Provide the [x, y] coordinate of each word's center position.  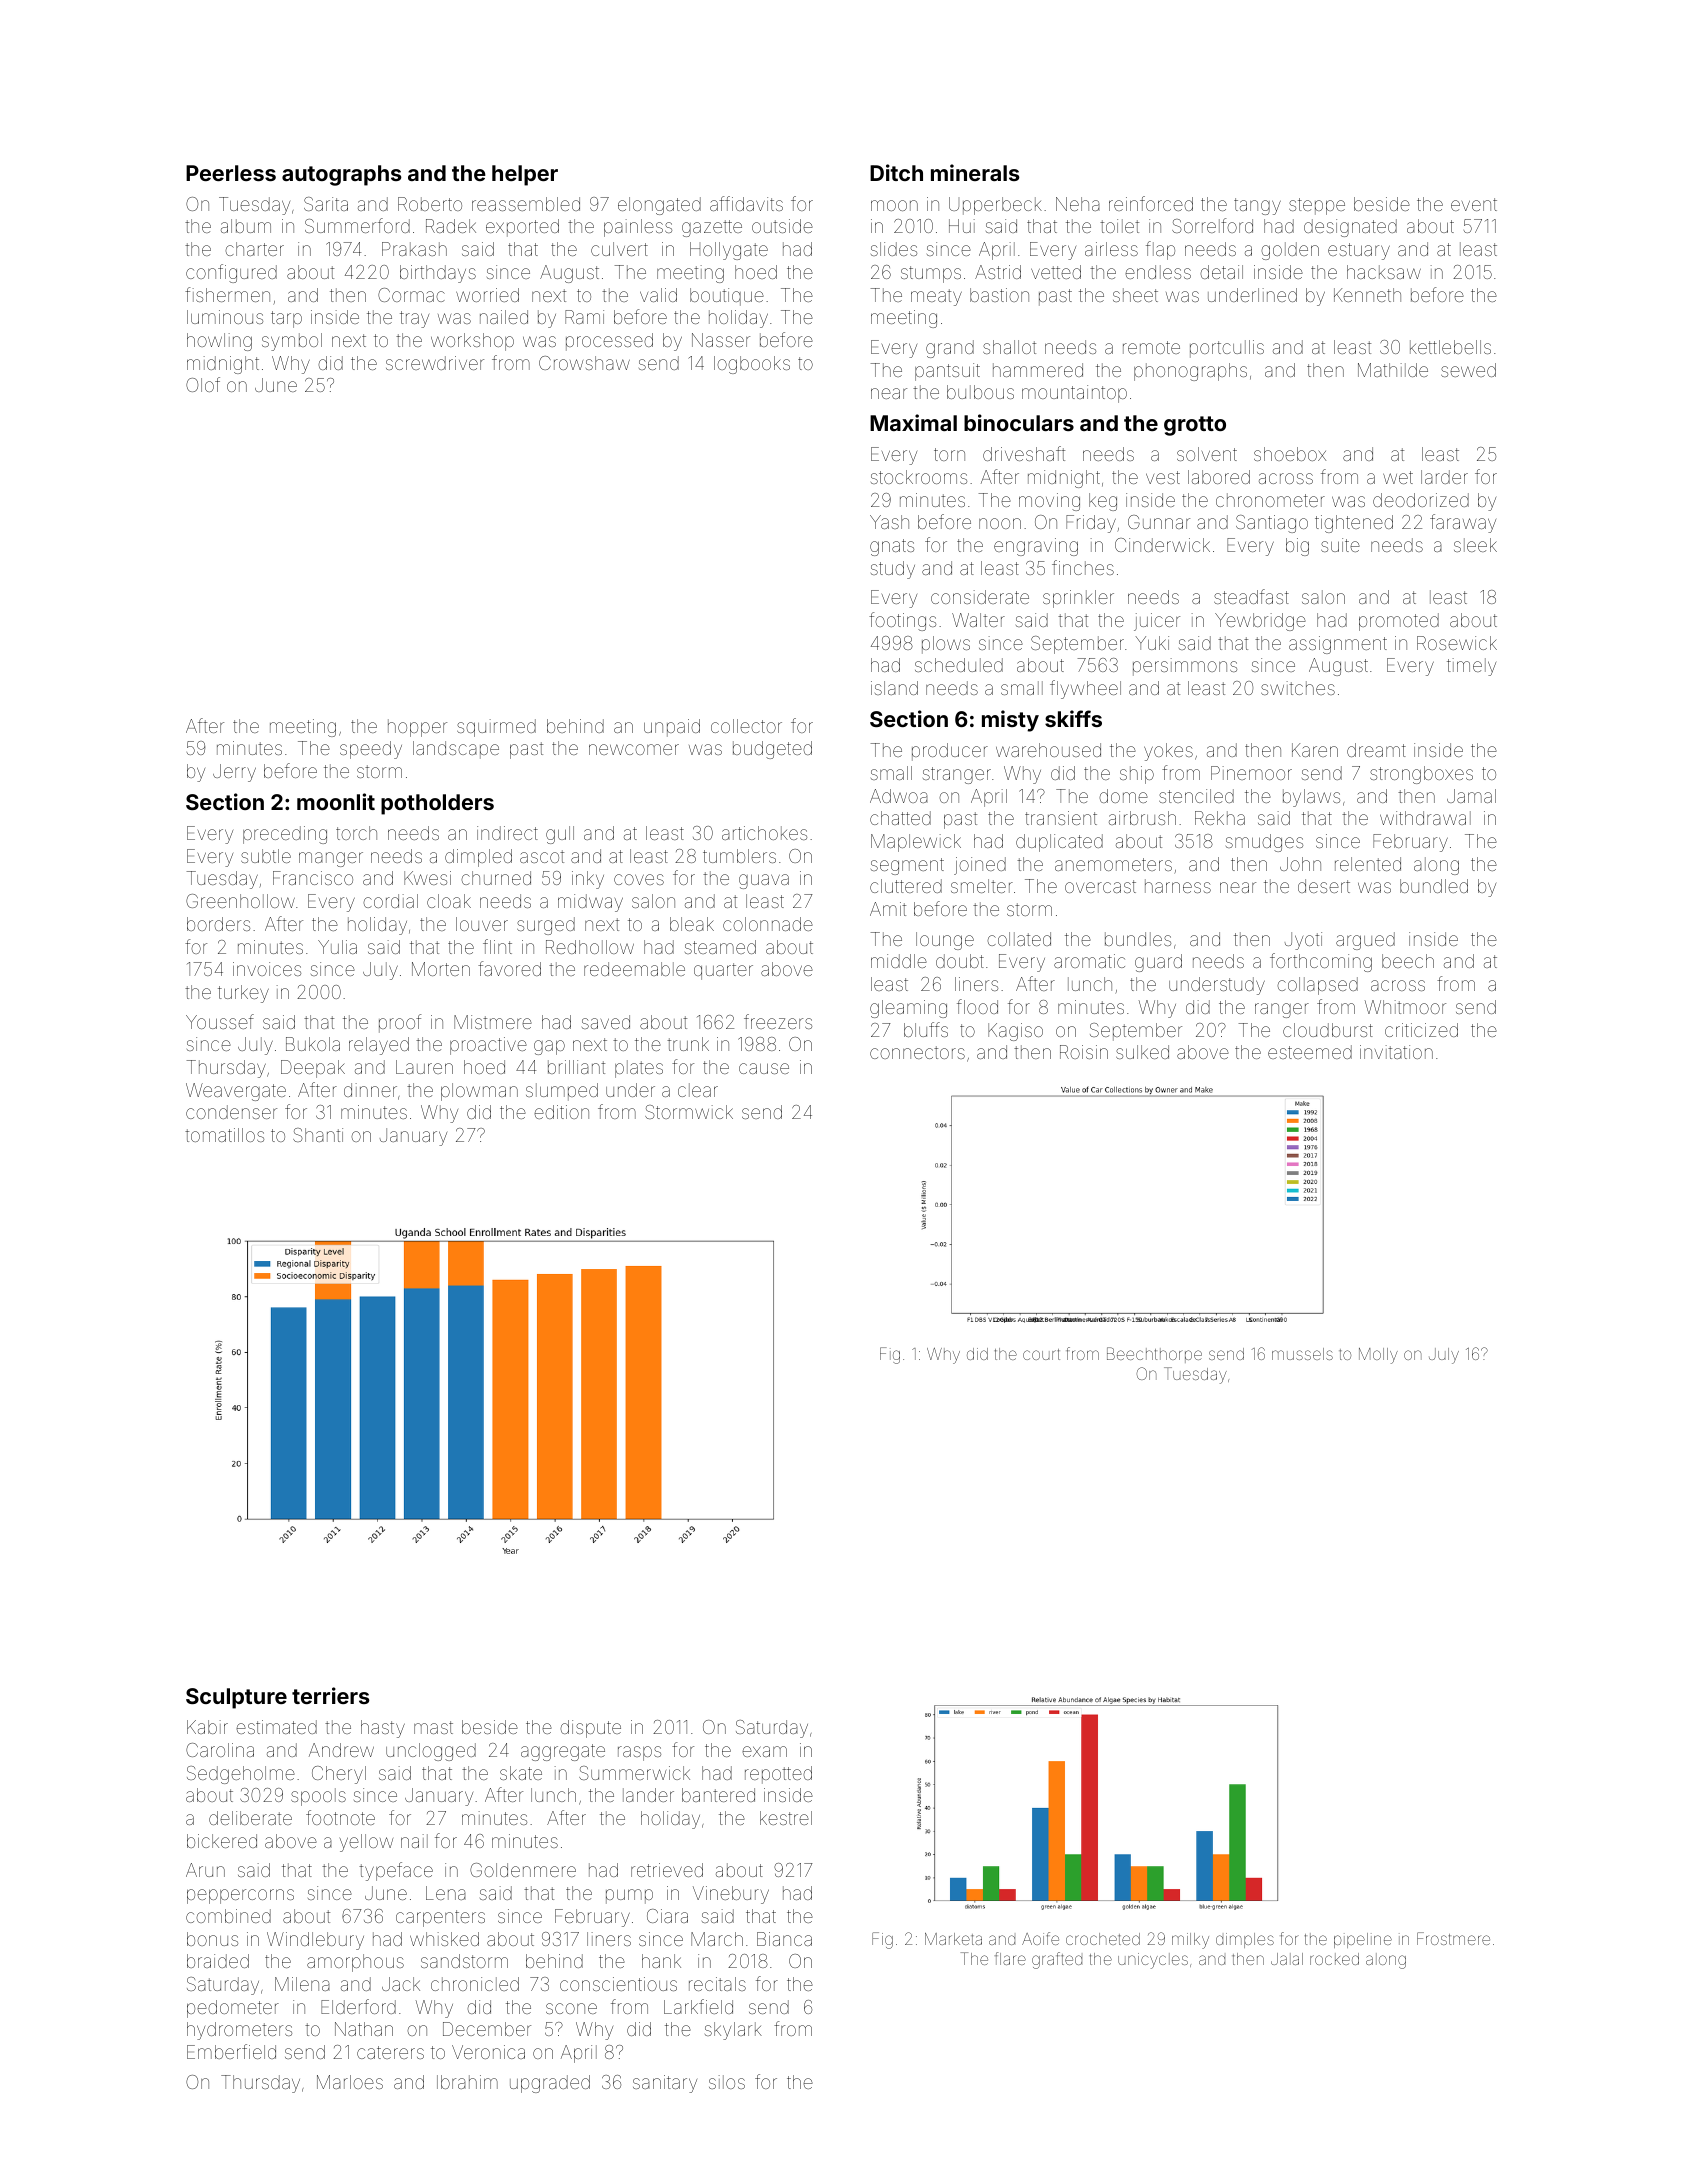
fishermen [227, 294]
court [1041, 1354]
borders [218, 924]
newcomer [634, 749]
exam [764, 1751]
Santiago [1272, 524]
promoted [1399, 622]
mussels [1302, 1354]
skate [521, 1773]
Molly [1378, 1356]
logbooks [752, 365]
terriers [331, 1695]
